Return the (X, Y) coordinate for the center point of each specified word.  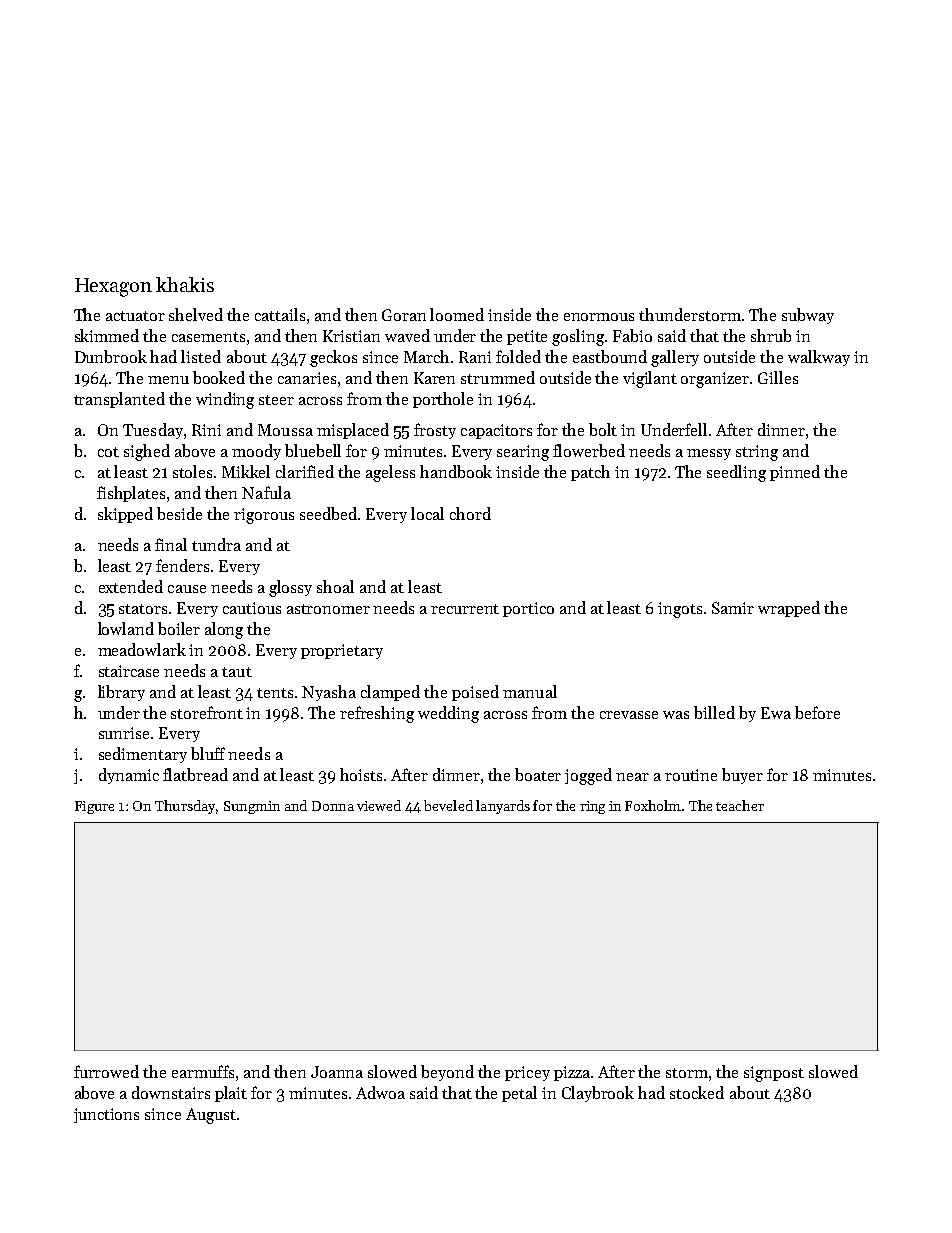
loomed (457, 314)
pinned (795, 473)
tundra (216, 544)
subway (808, 316)
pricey (527, 1073)
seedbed (328, 513)
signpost (774, 1074)
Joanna (337, 1072)
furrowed (106, 1071)
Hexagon (113, 287)
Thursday (185, 807)
